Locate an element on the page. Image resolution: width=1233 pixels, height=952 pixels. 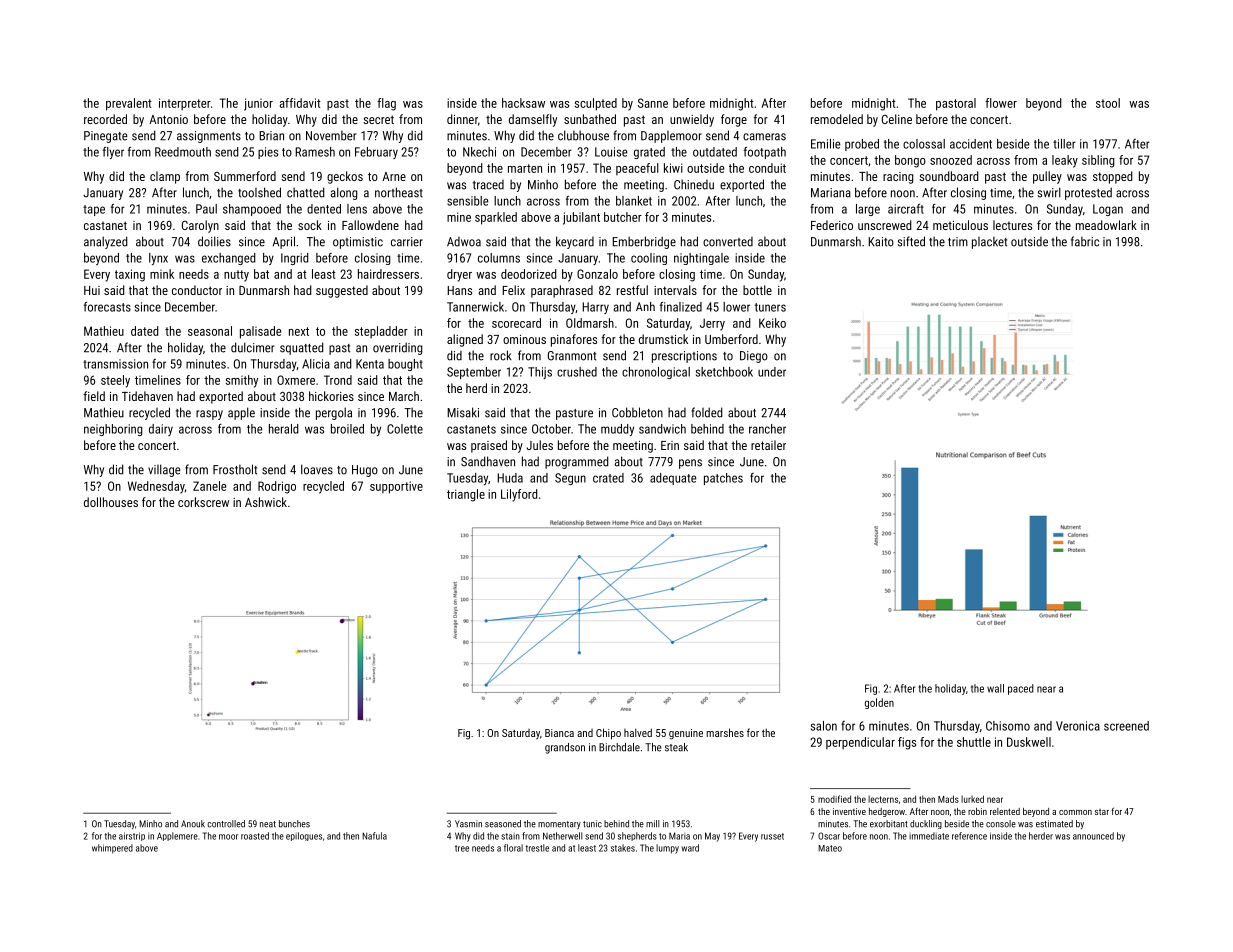
patches is located at coordinates (723, 479).
